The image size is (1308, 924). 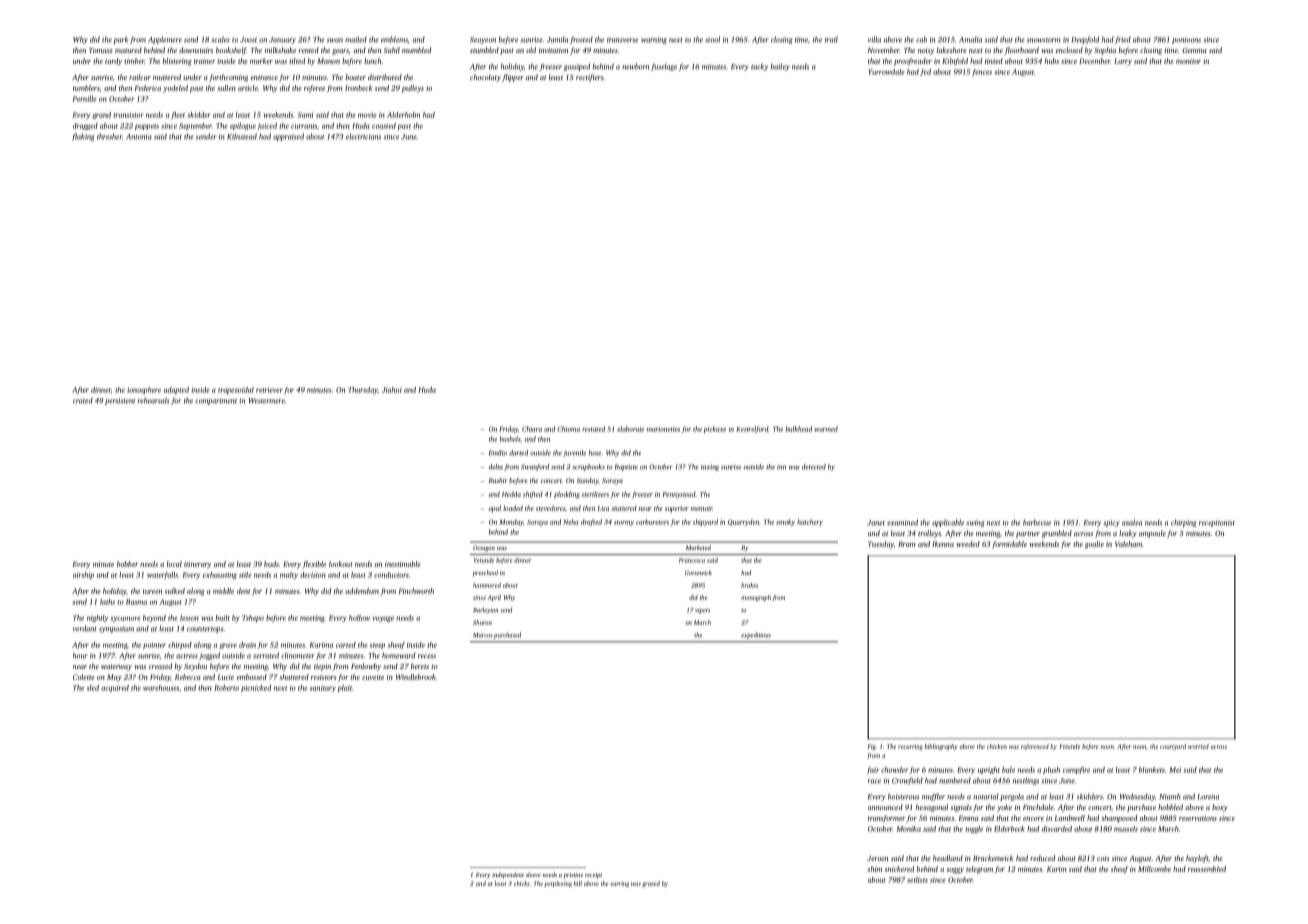 What do you see at coordinates (1123, 62) in the screenshot?
I see `Larry` at bounding box center [1123, 62].
